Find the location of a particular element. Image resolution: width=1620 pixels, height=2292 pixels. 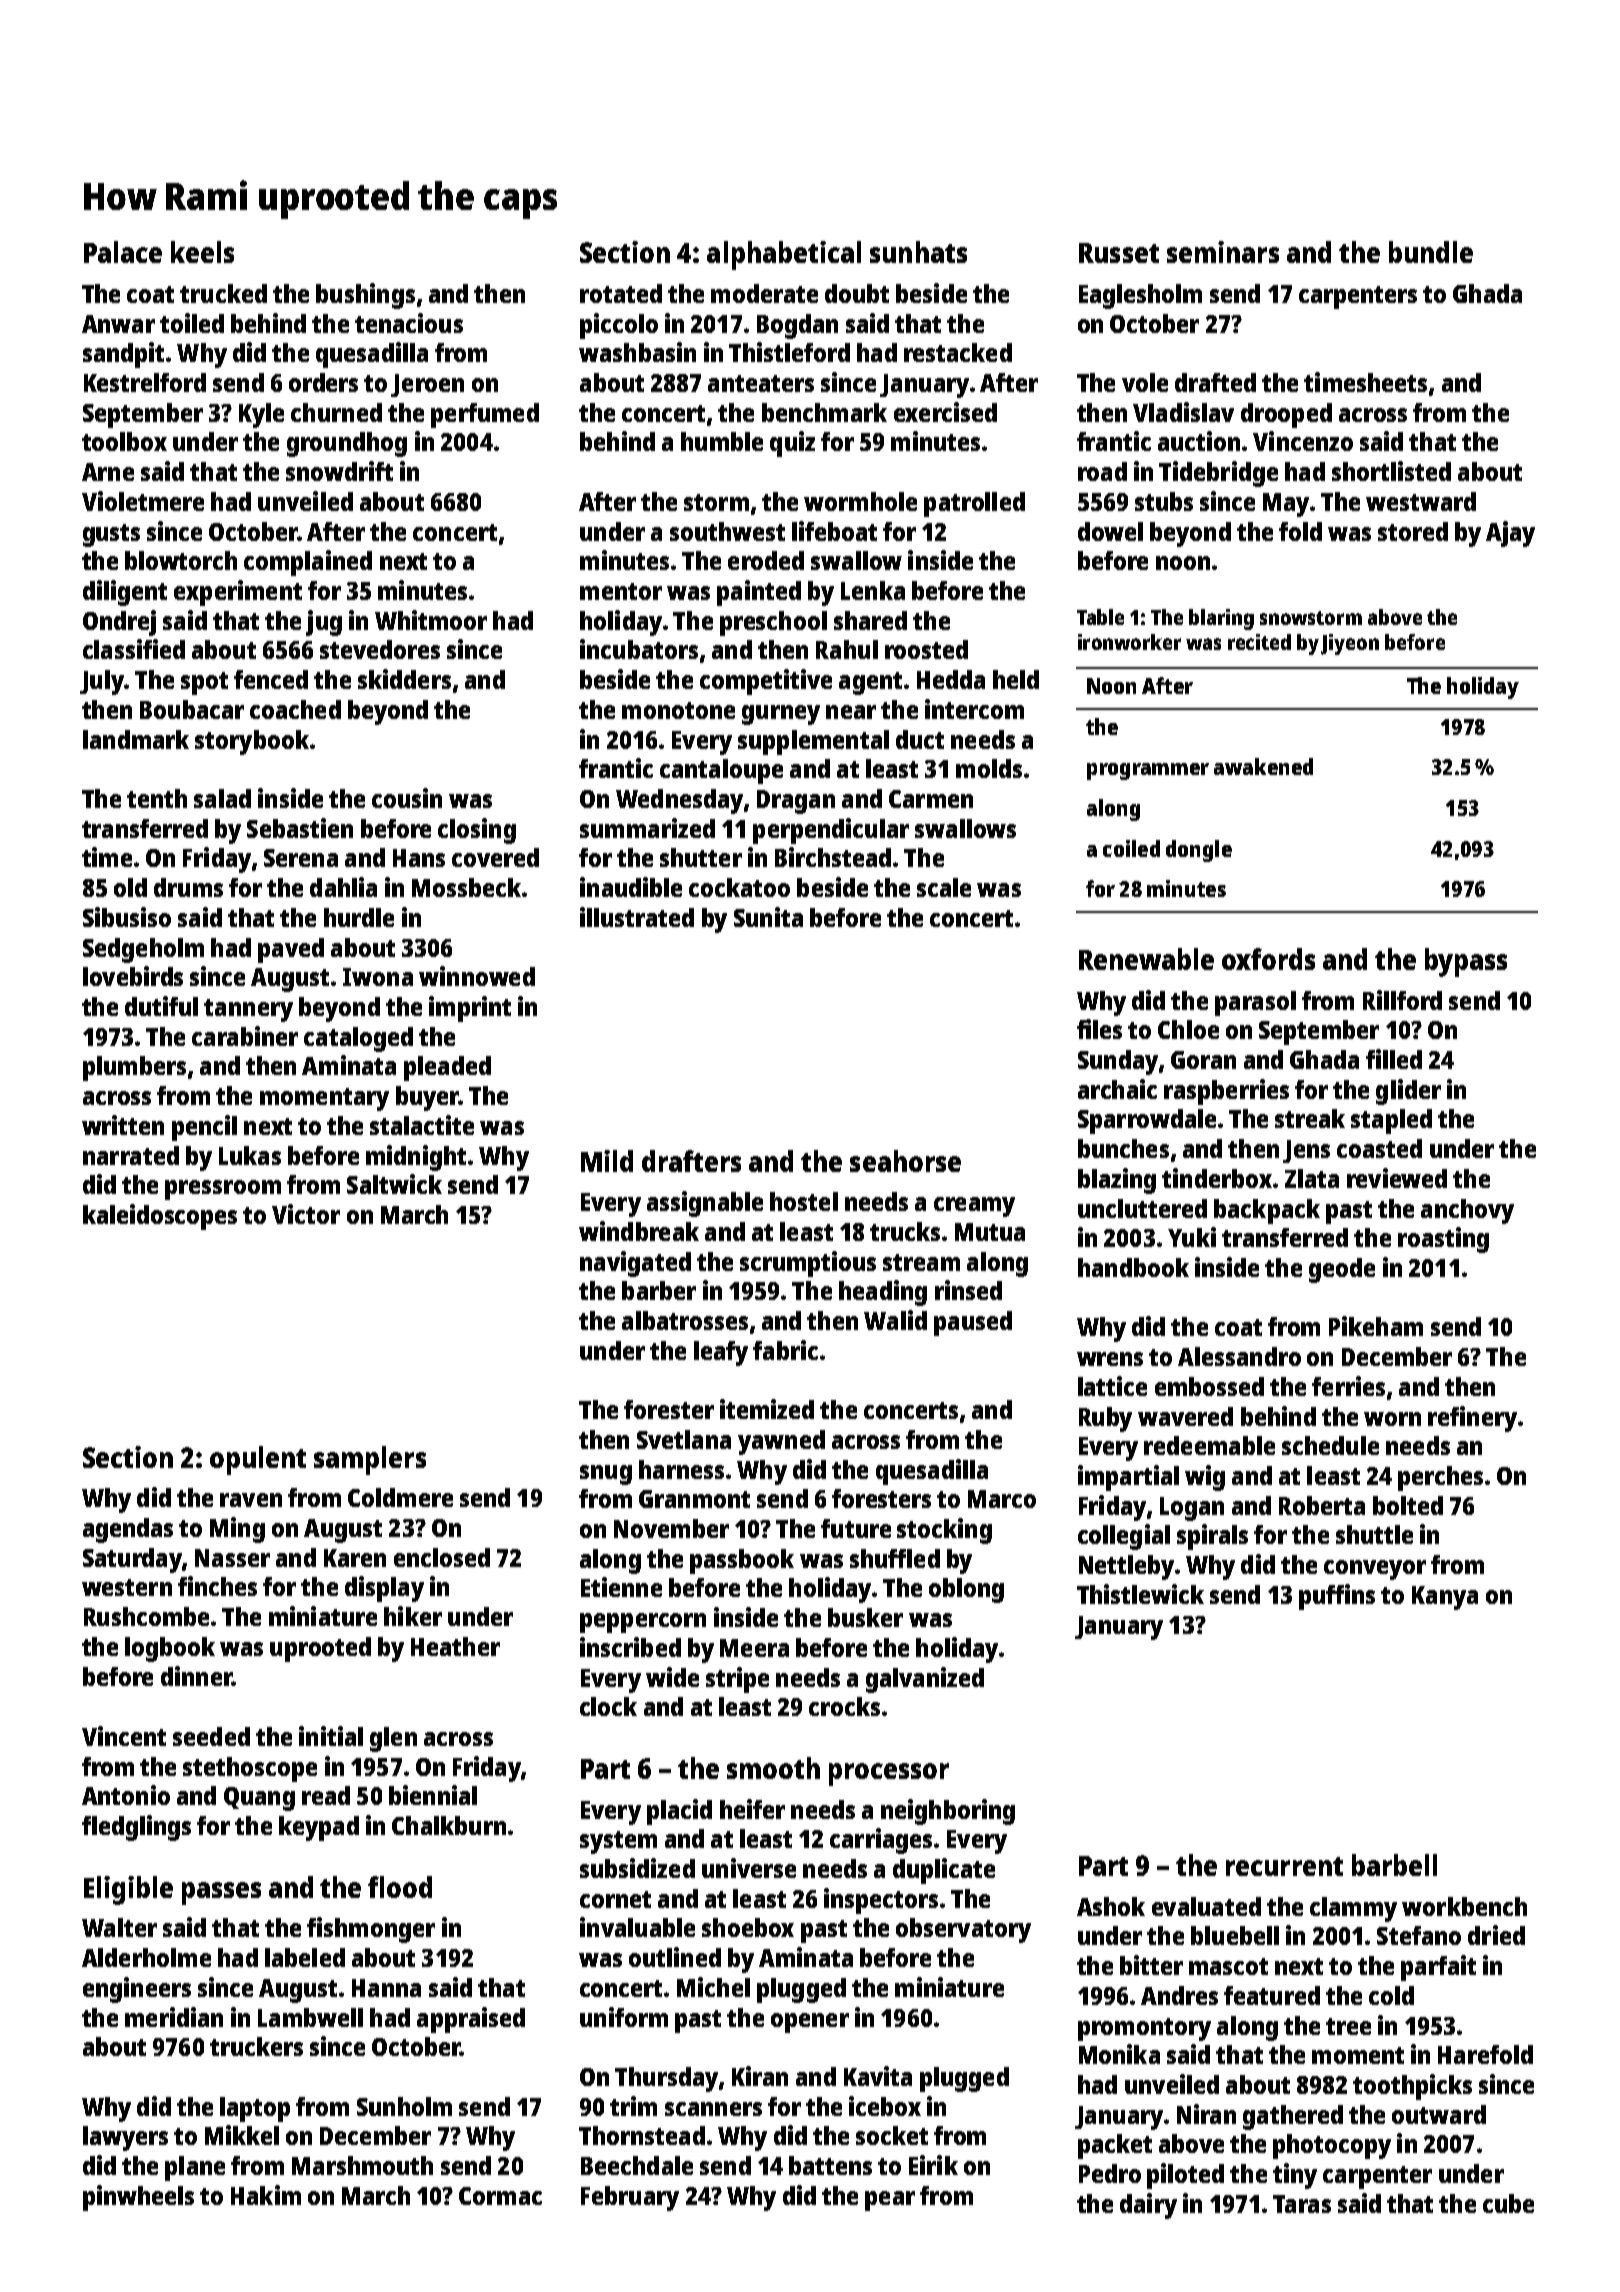

Russet is located at coordinates (1119, 253).
